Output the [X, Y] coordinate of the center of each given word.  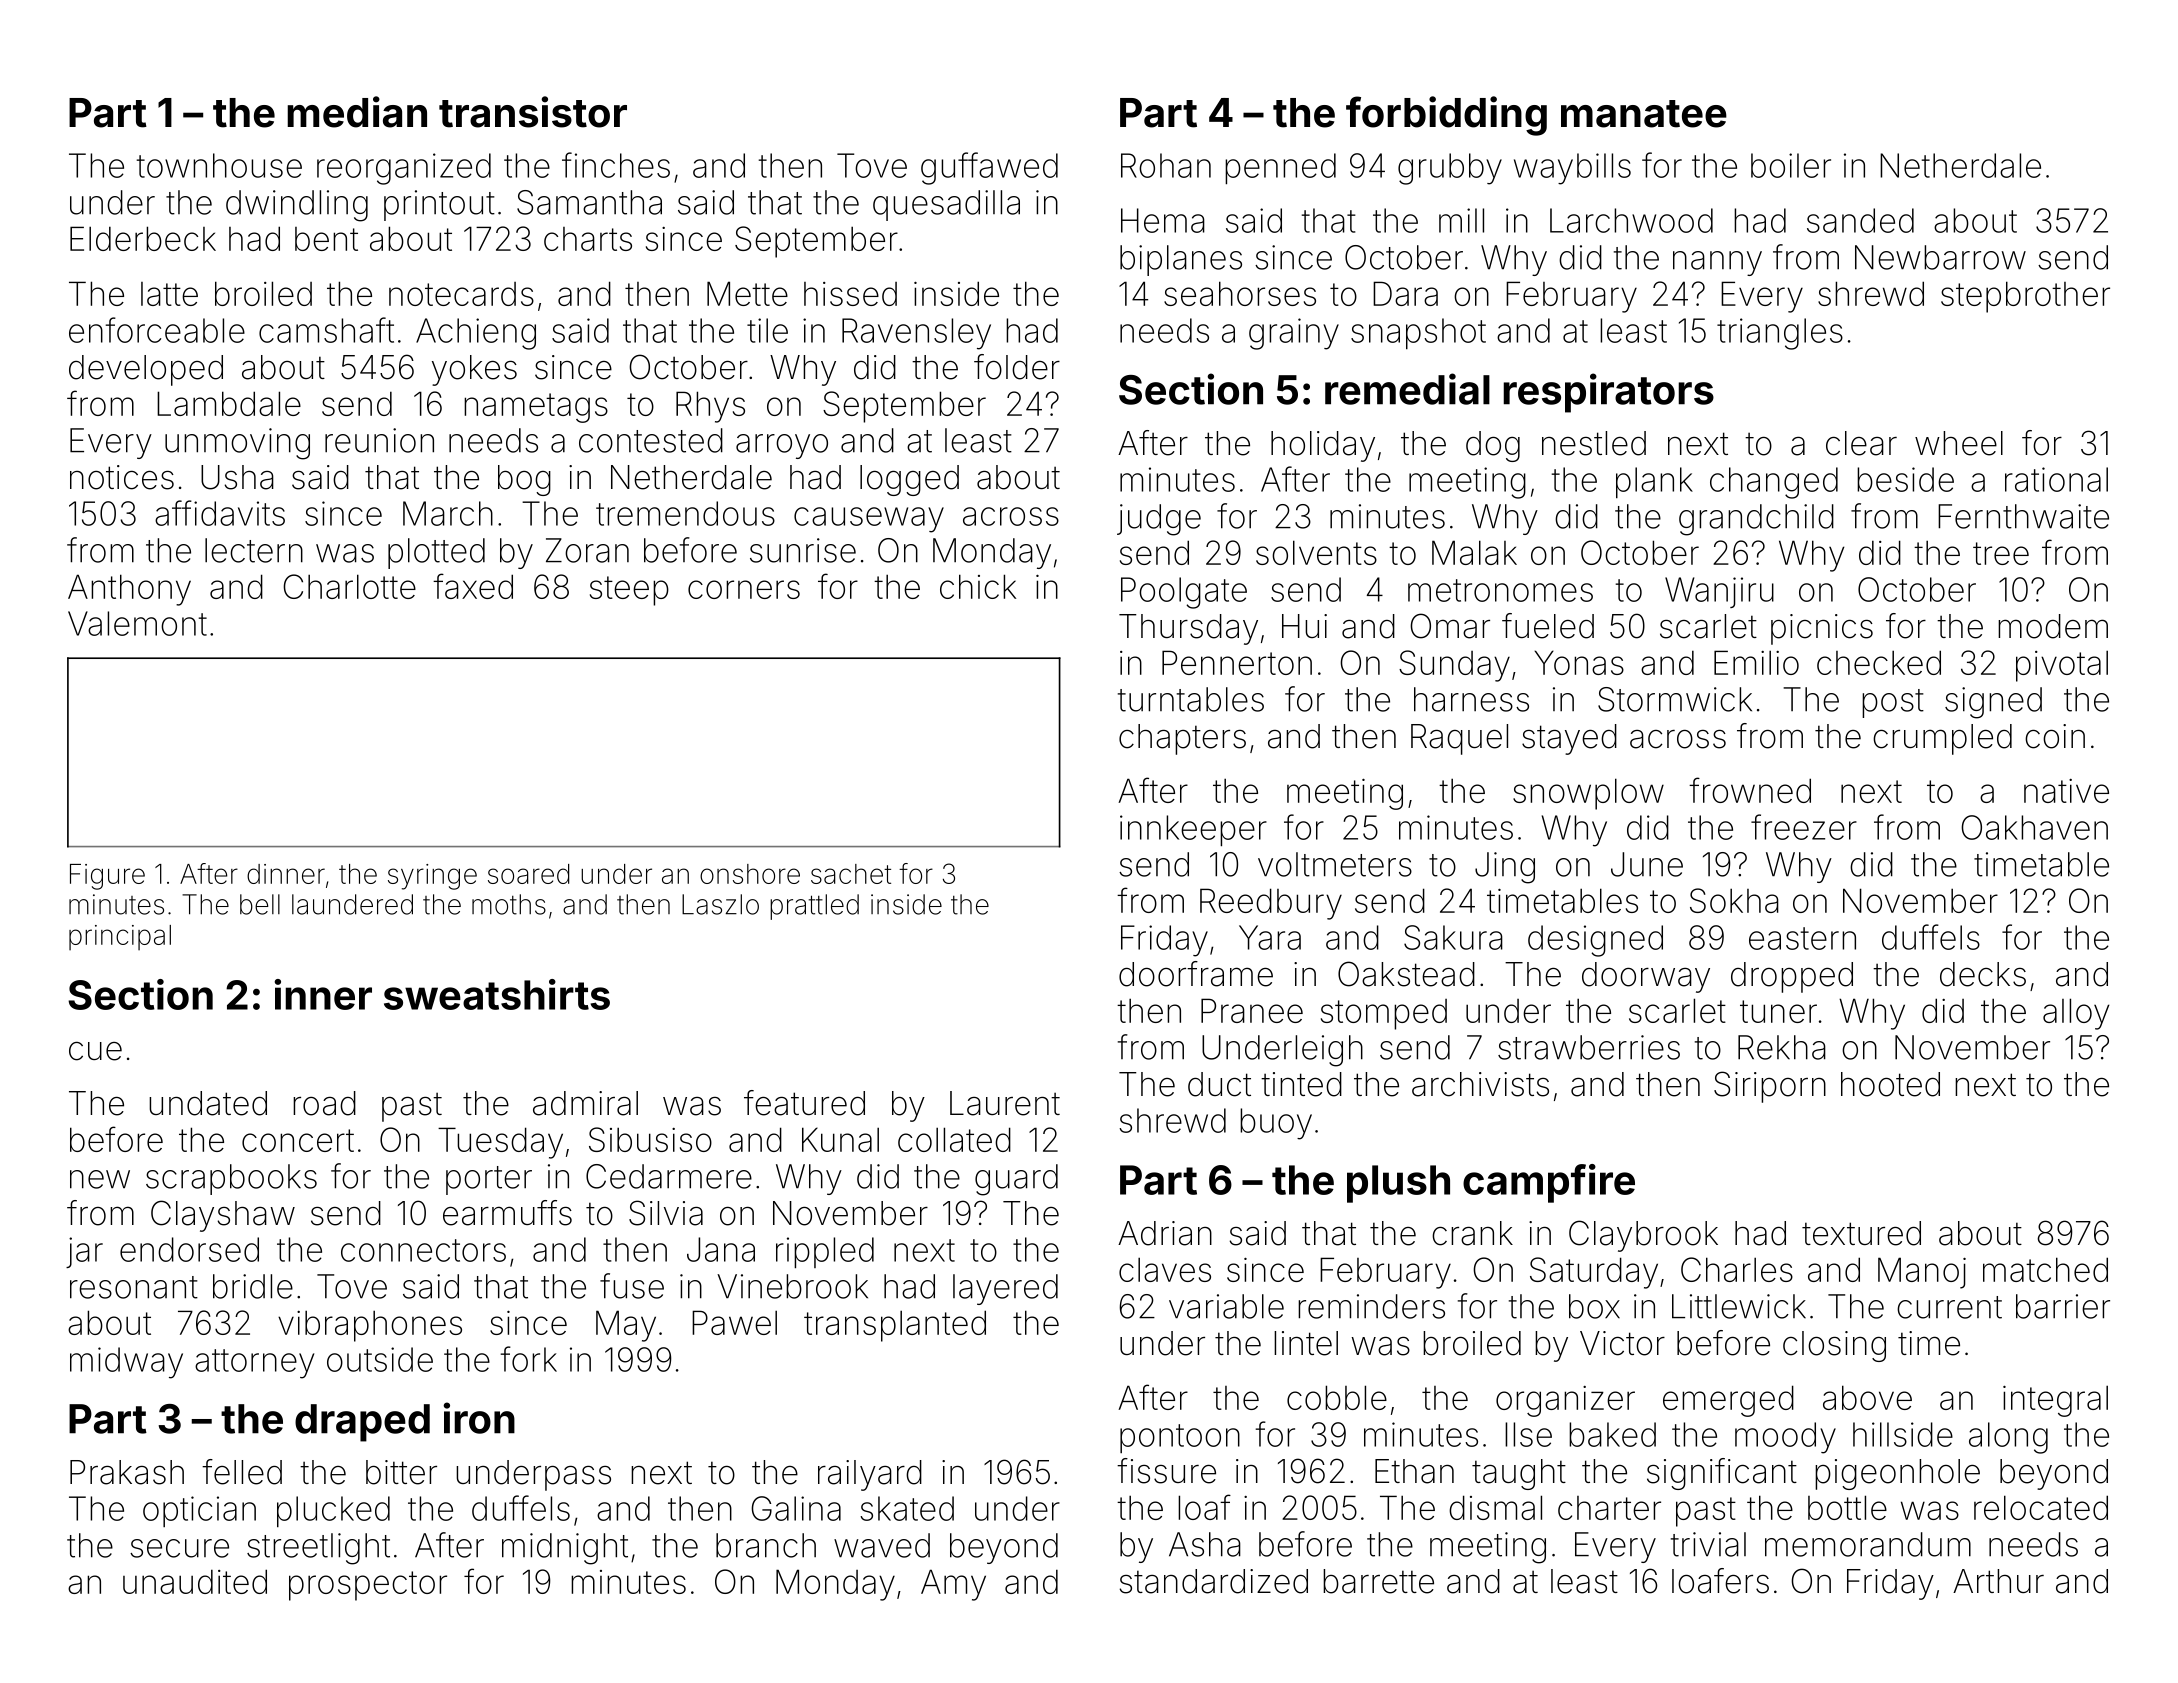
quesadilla [946, 205]
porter [489, 1180]
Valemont [137, 623]
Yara [1270, 937]
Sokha [1734, 900]
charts [588, 239]
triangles [1780, 334]
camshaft [326, 330]
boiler [1791, 165]
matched [2045, 1269]
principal [120, 937]
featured [804, 1103]
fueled [1548, 626]
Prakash [127, 1472]
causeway [869, 520]
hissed [850, 294]
